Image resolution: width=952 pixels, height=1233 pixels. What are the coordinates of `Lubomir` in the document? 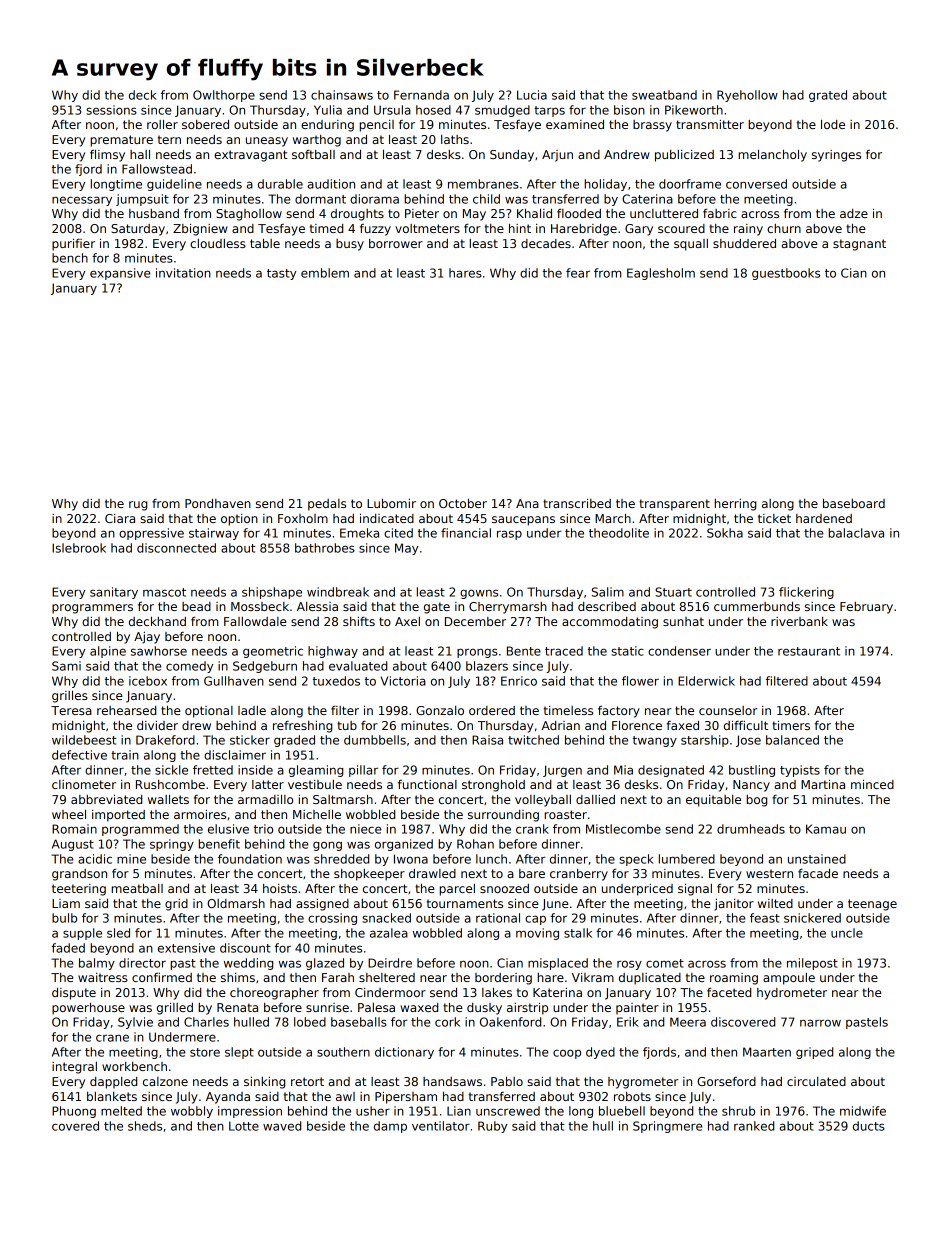 It's located at (391, 503).
